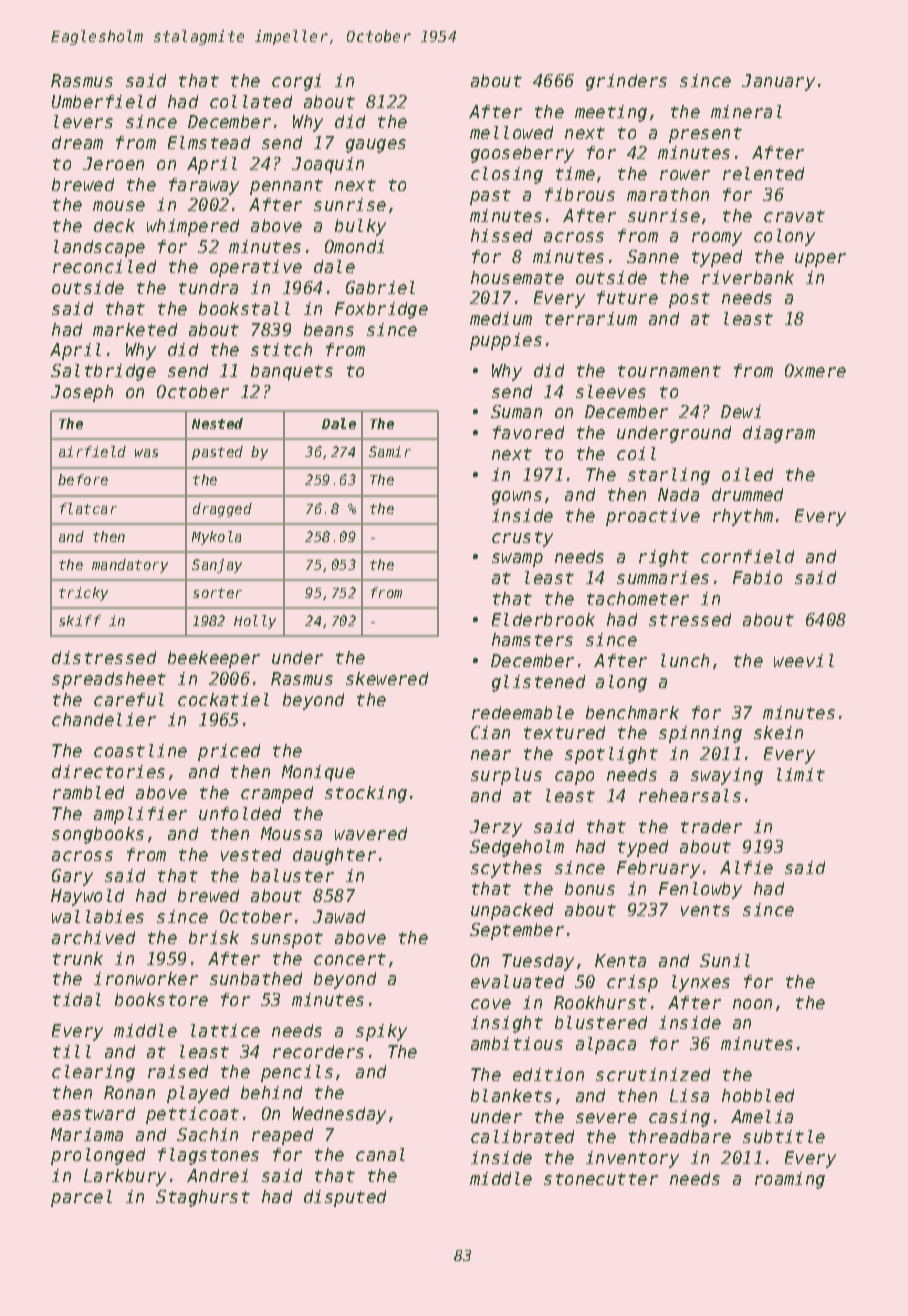 The image size is (908, 1316). Describe the element at coordinates (87, 1134) in the screenshot. I see `Mariama` at that location.
